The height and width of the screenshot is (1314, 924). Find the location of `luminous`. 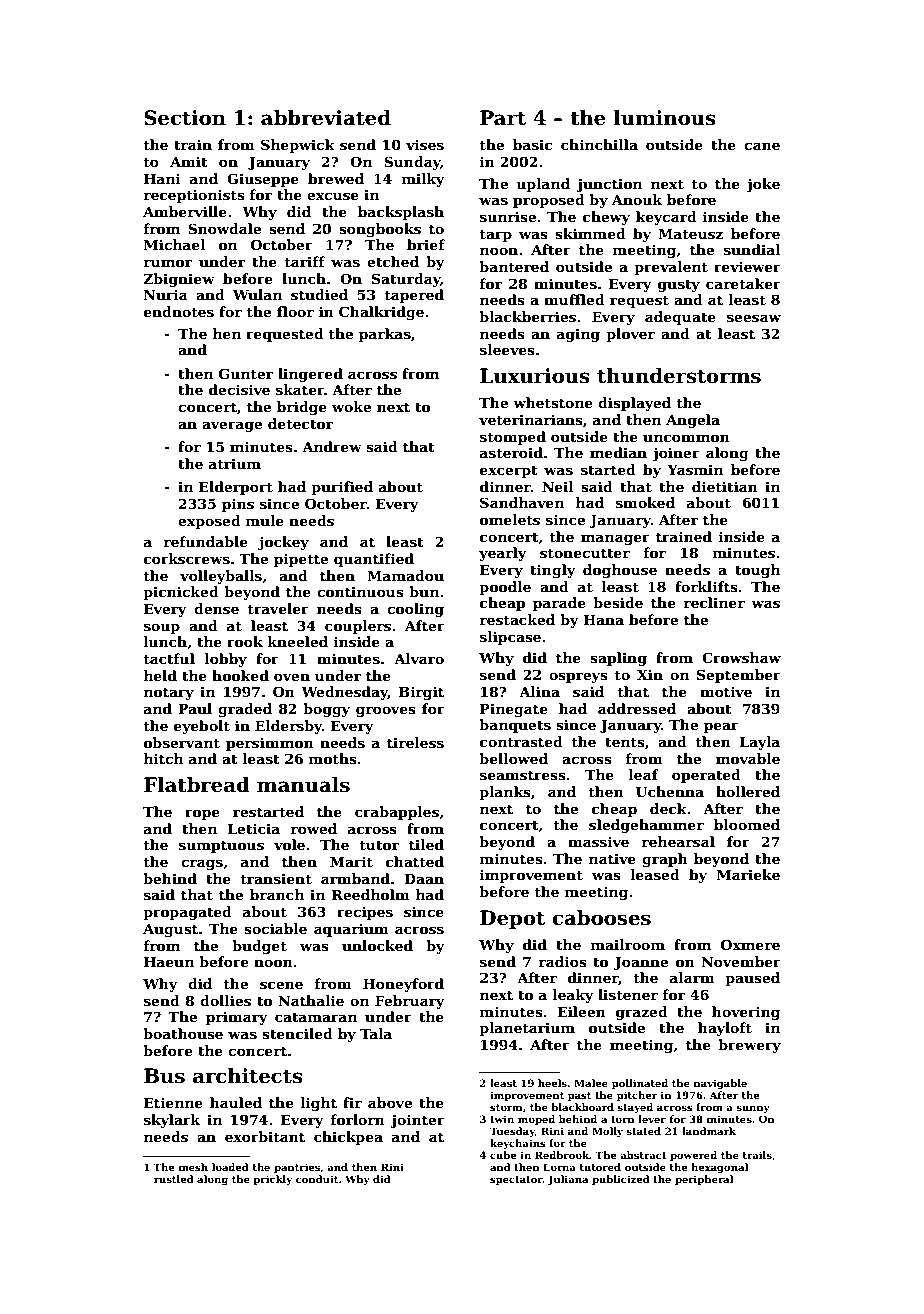

luminous is located at coordinates (664, 118).
